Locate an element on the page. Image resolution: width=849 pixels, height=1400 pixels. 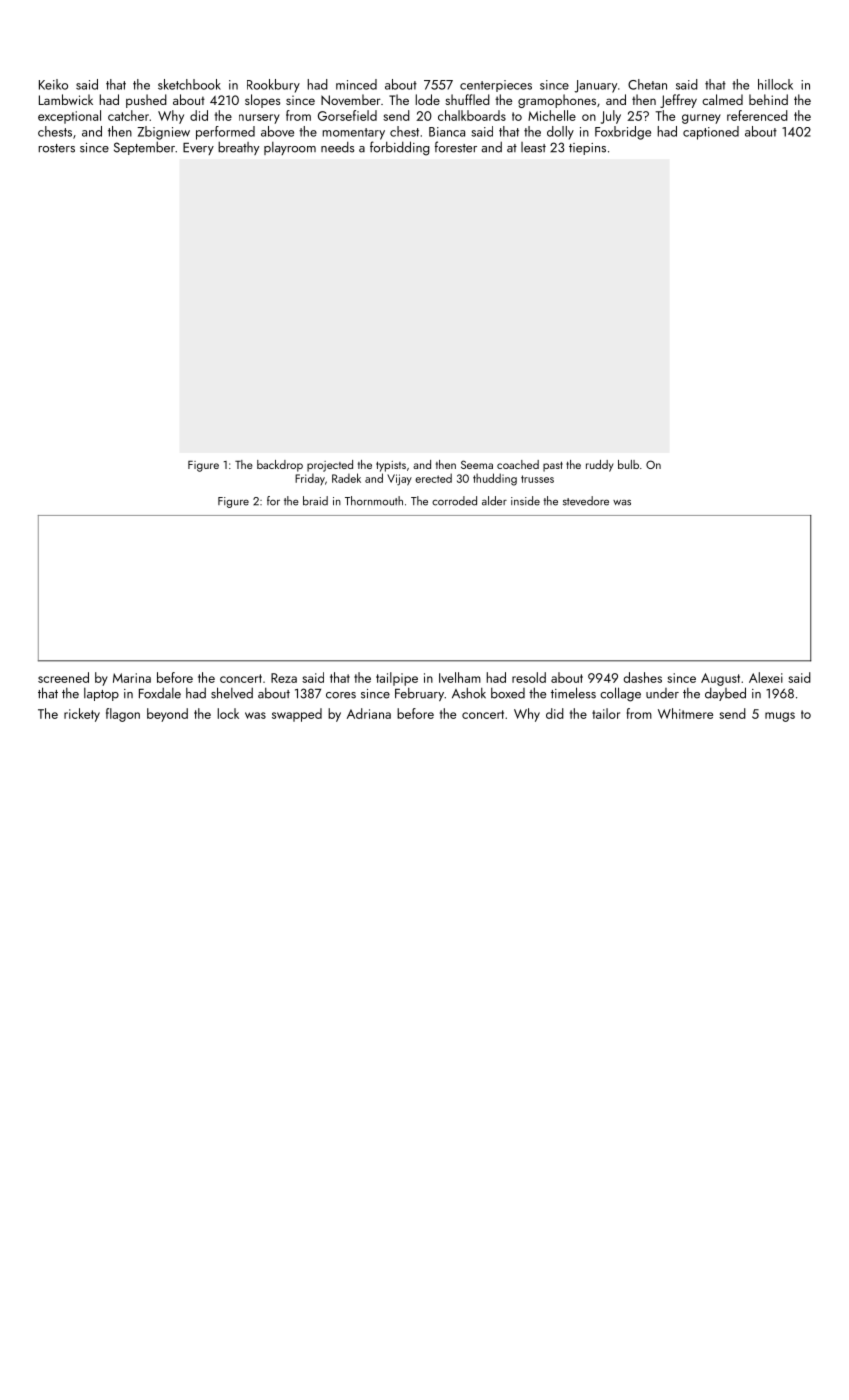
Keiko is located at coordinates (53, 84).
